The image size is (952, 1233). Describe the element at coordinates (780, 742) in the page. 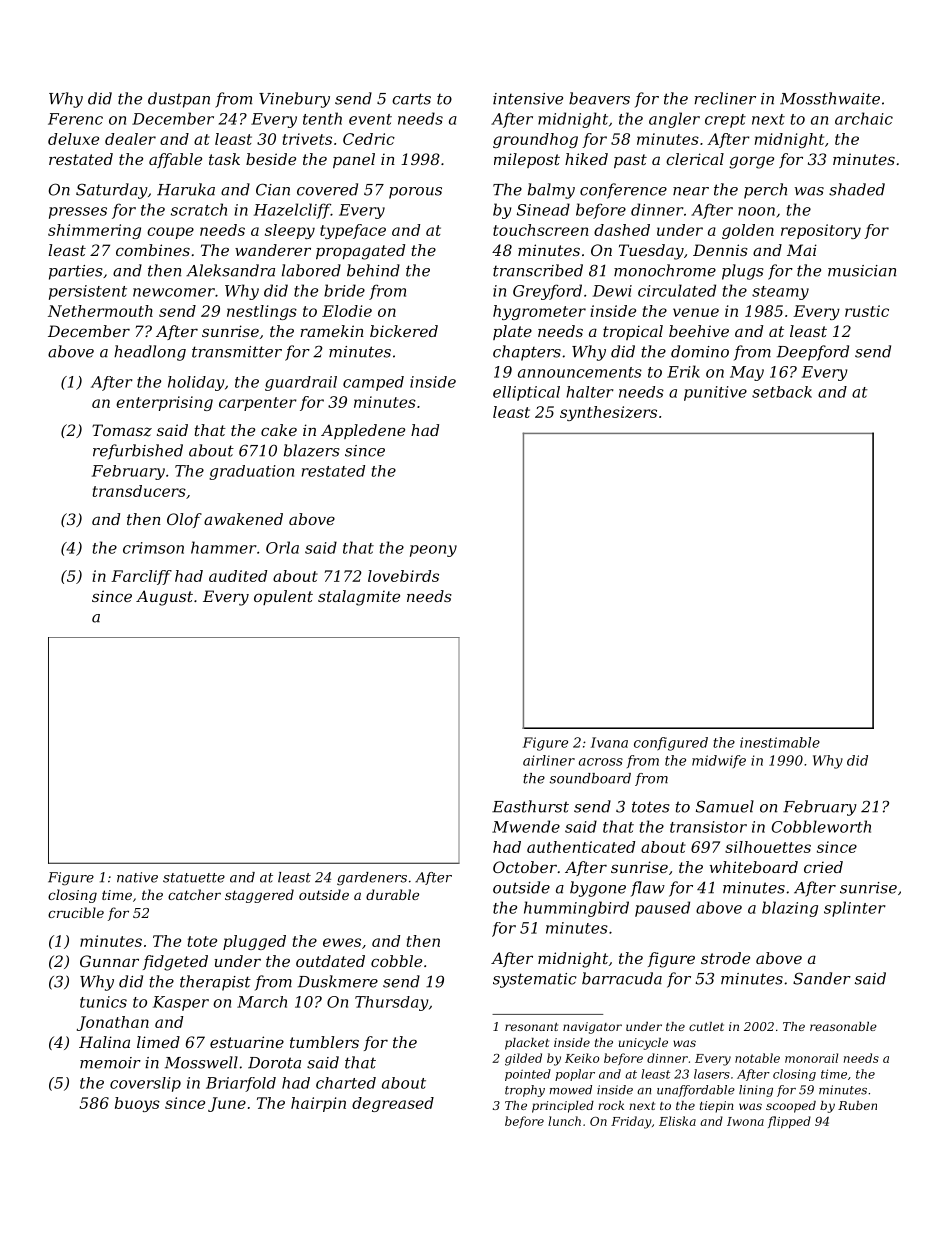

I see `inestimable` at that location.
